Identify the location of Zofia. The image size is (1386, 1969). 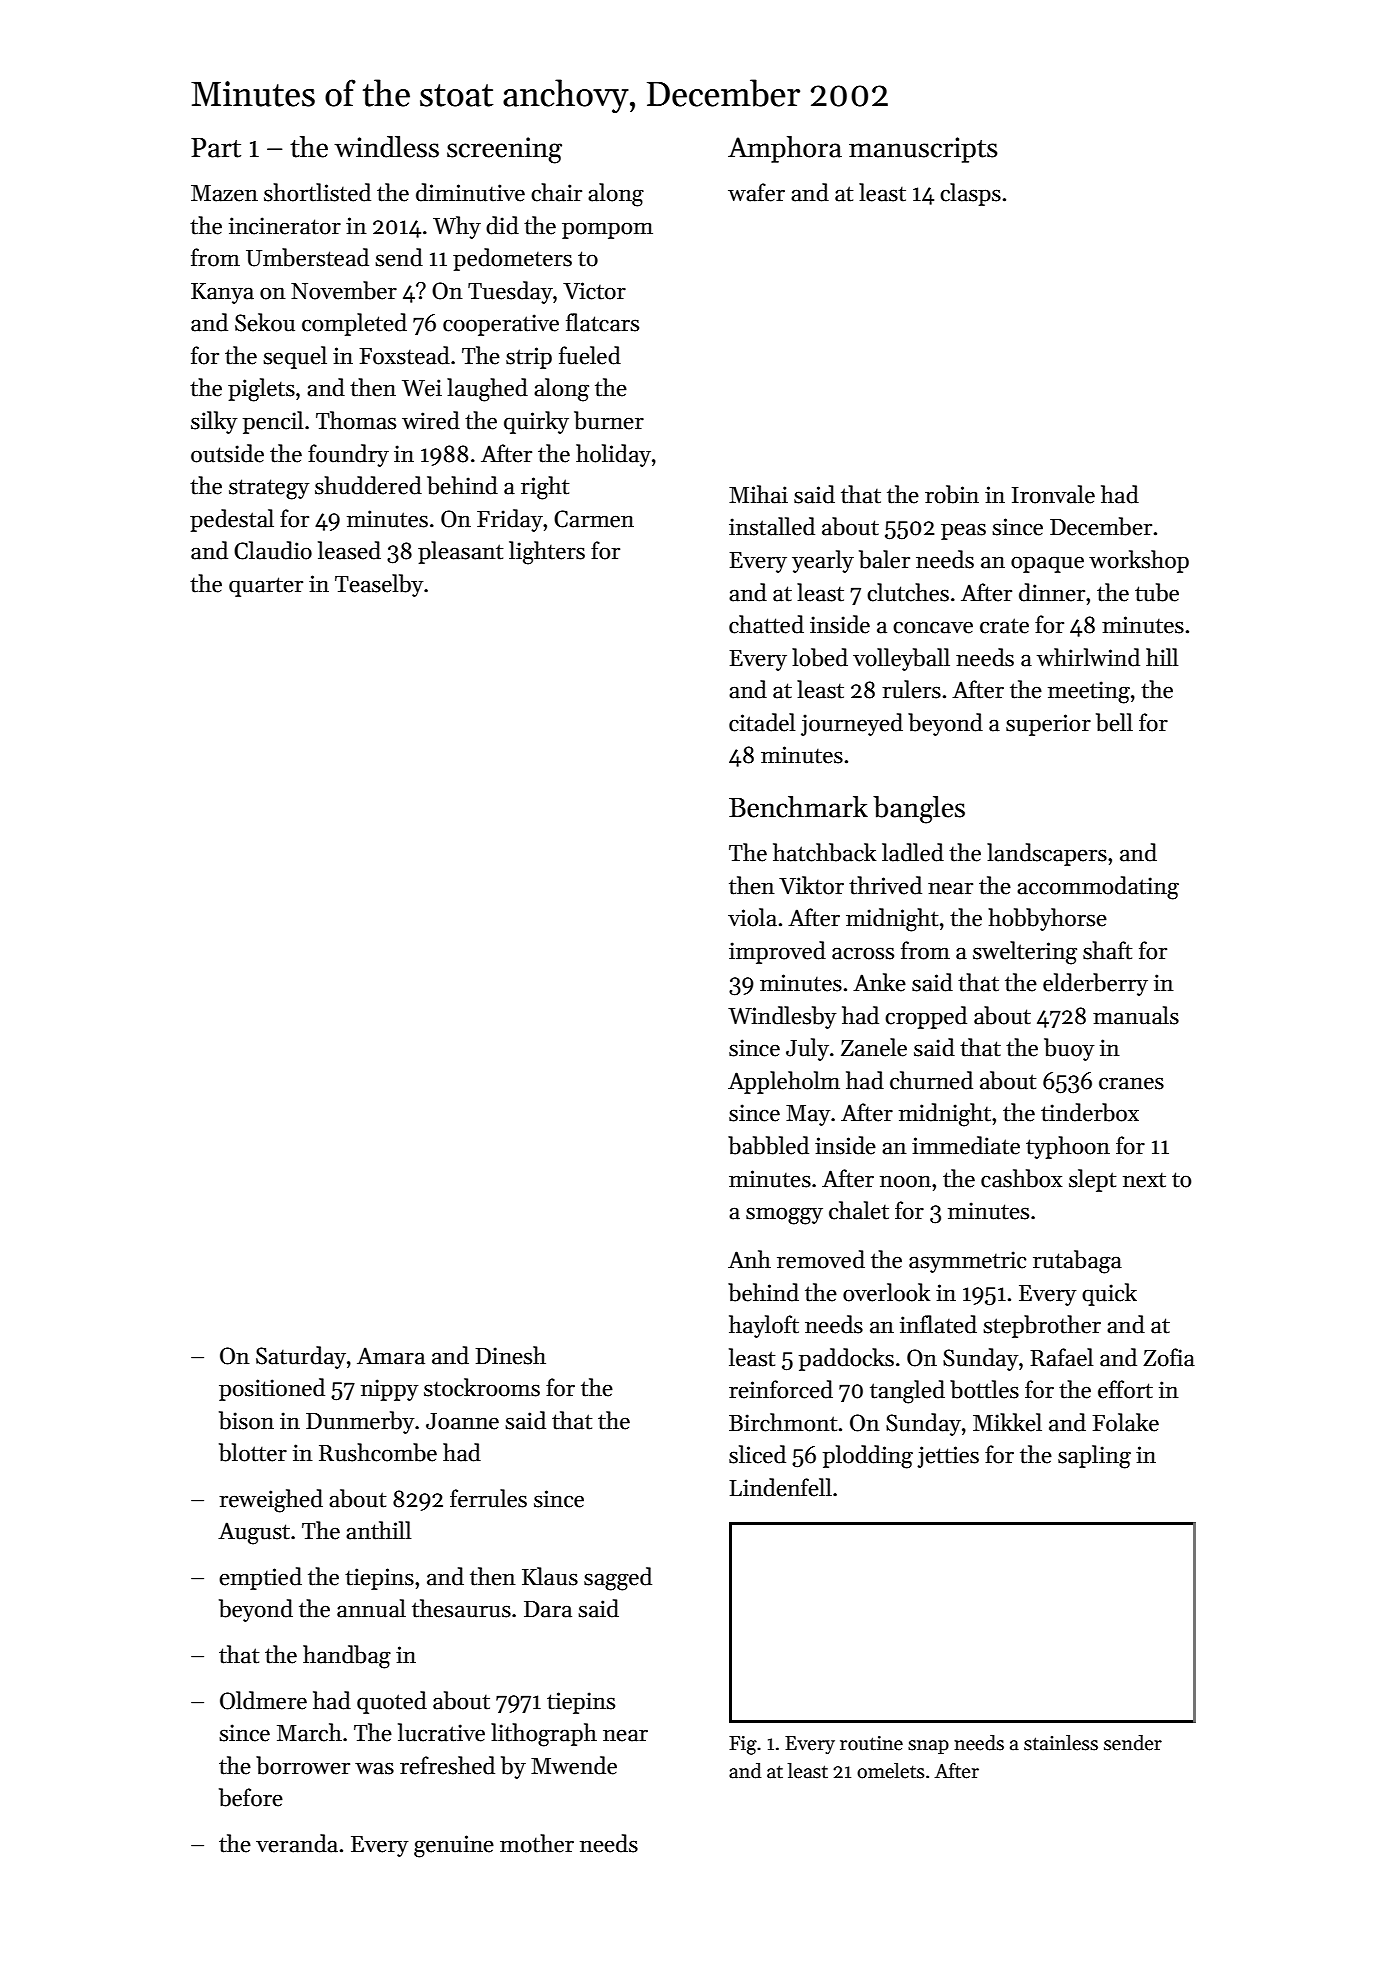
(1169, 1357).
